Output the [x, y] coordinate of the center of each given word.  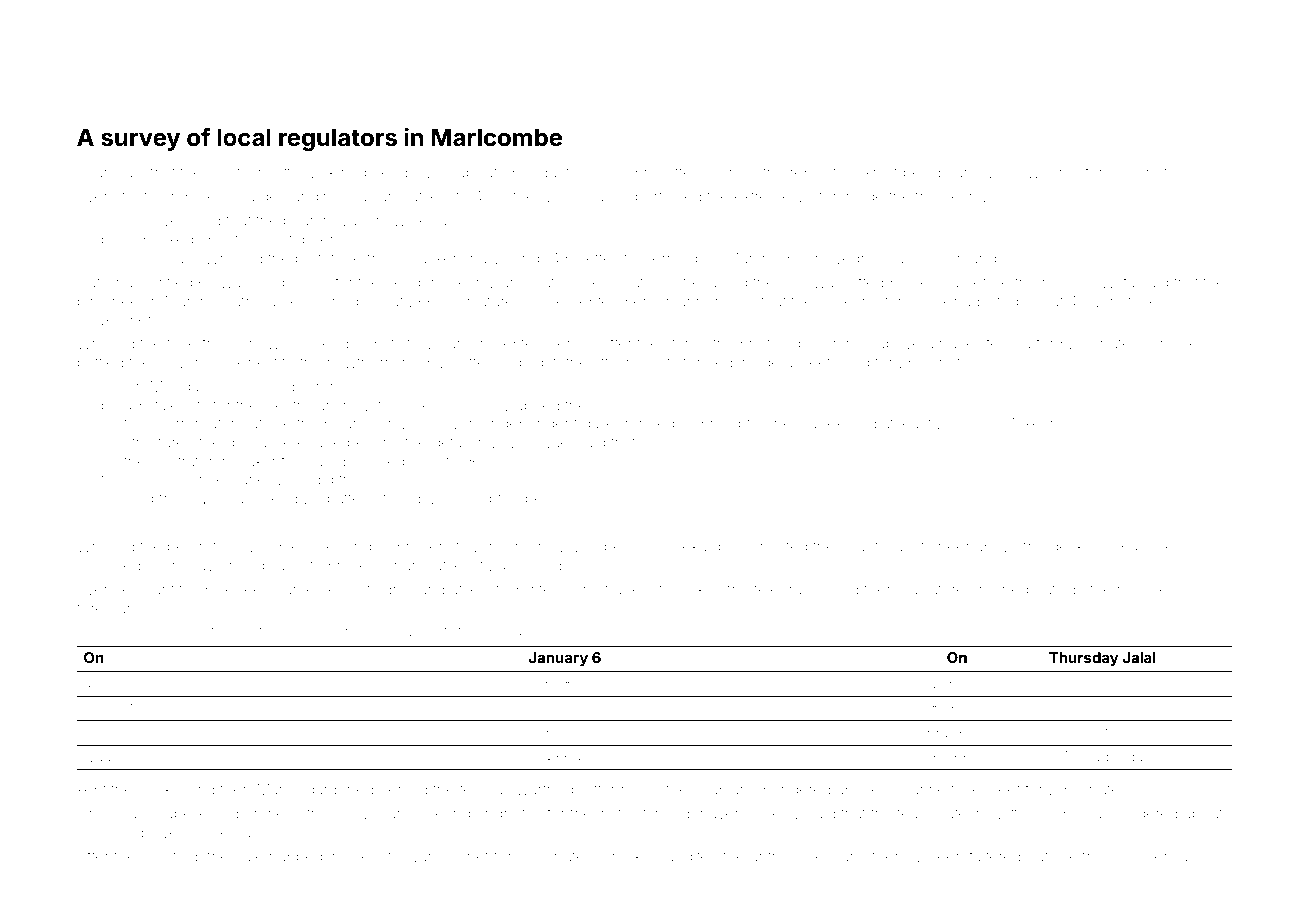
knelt [882, 172]
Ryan [94, 174]
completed [1126, 682]
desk [1067, 546]
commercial [1150, 856]
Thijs [457, 406]
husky [960, 345]
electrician [298, 405]
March [748, 258]
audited [692, 856]
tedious [485, 789]
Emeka [683, 546]
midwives [152, 832]
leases [176, 706]
